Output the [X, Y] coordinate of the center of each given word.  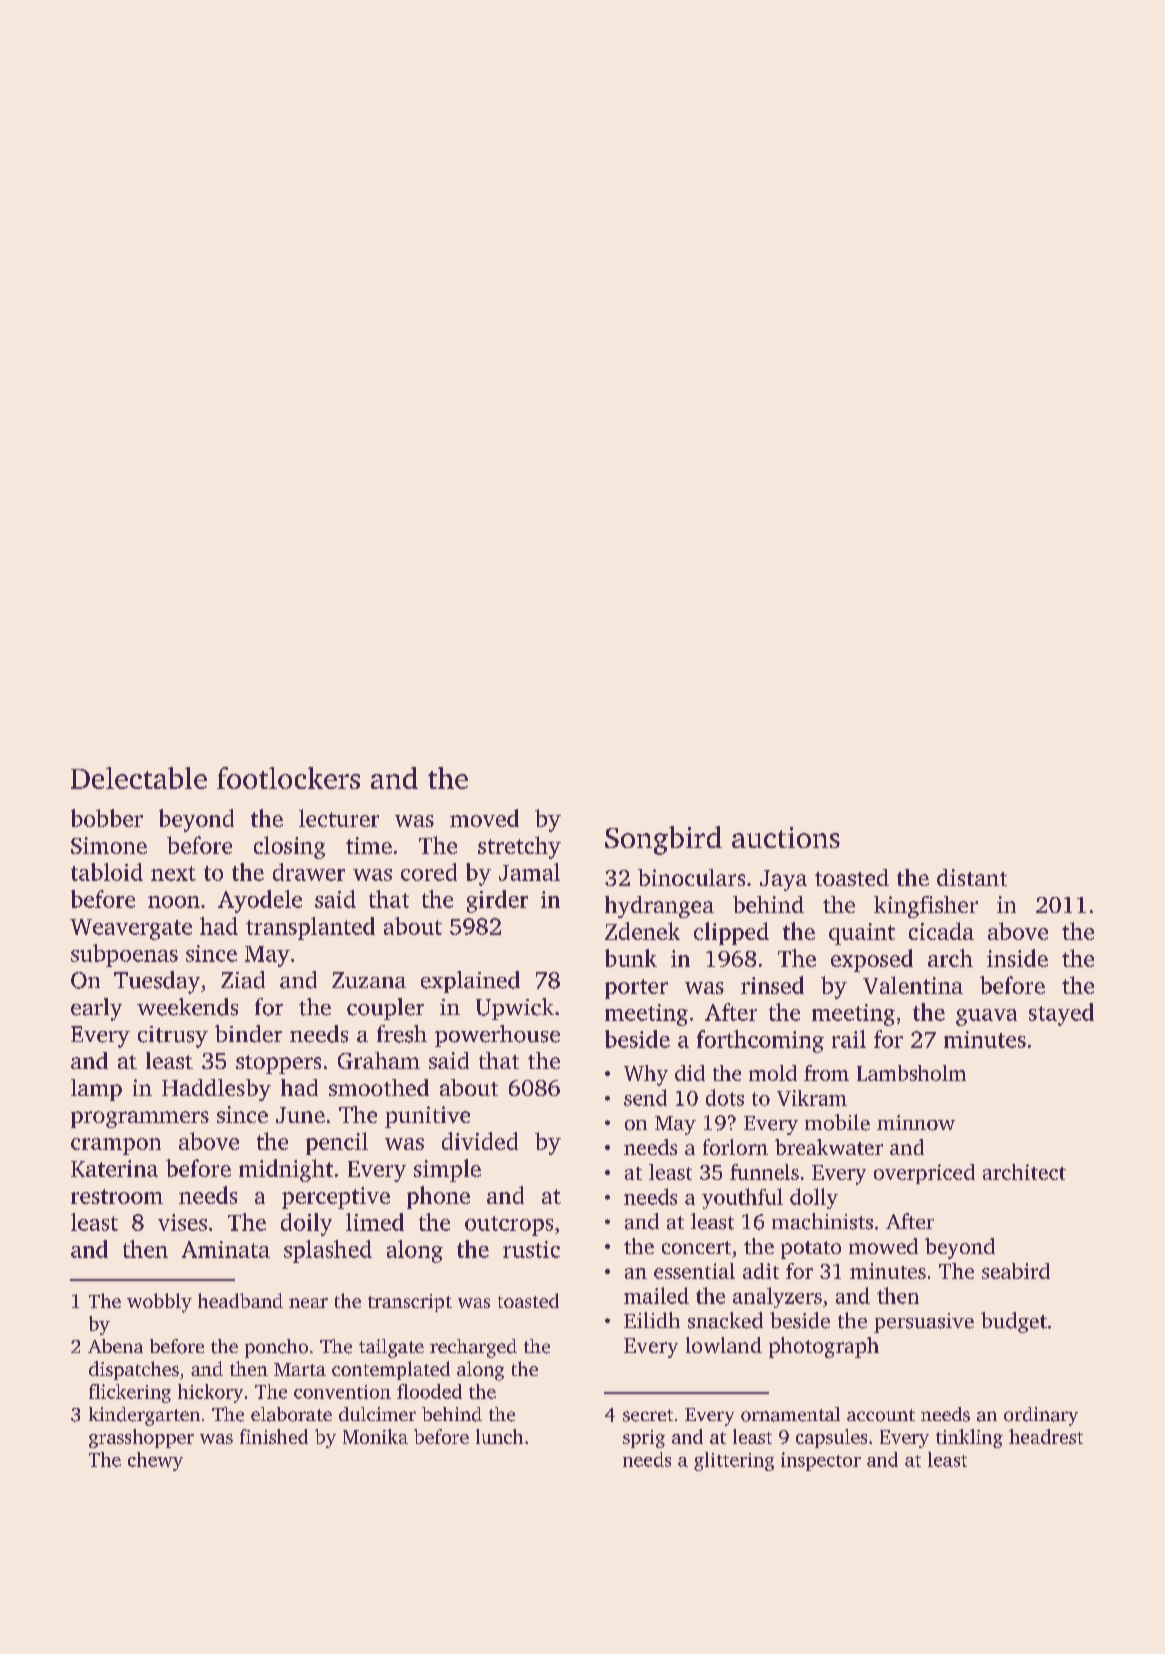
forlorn [735, 1147]
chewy [155, 1461]
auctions [786, 837]
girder [497, 901]
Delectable [139, 778]
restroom [117, 1196]
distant [972, 877]
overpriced [924, 1174]
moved [484, 818]
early [96, 1009]
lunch [499, 1436]
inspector [821, 1461]
